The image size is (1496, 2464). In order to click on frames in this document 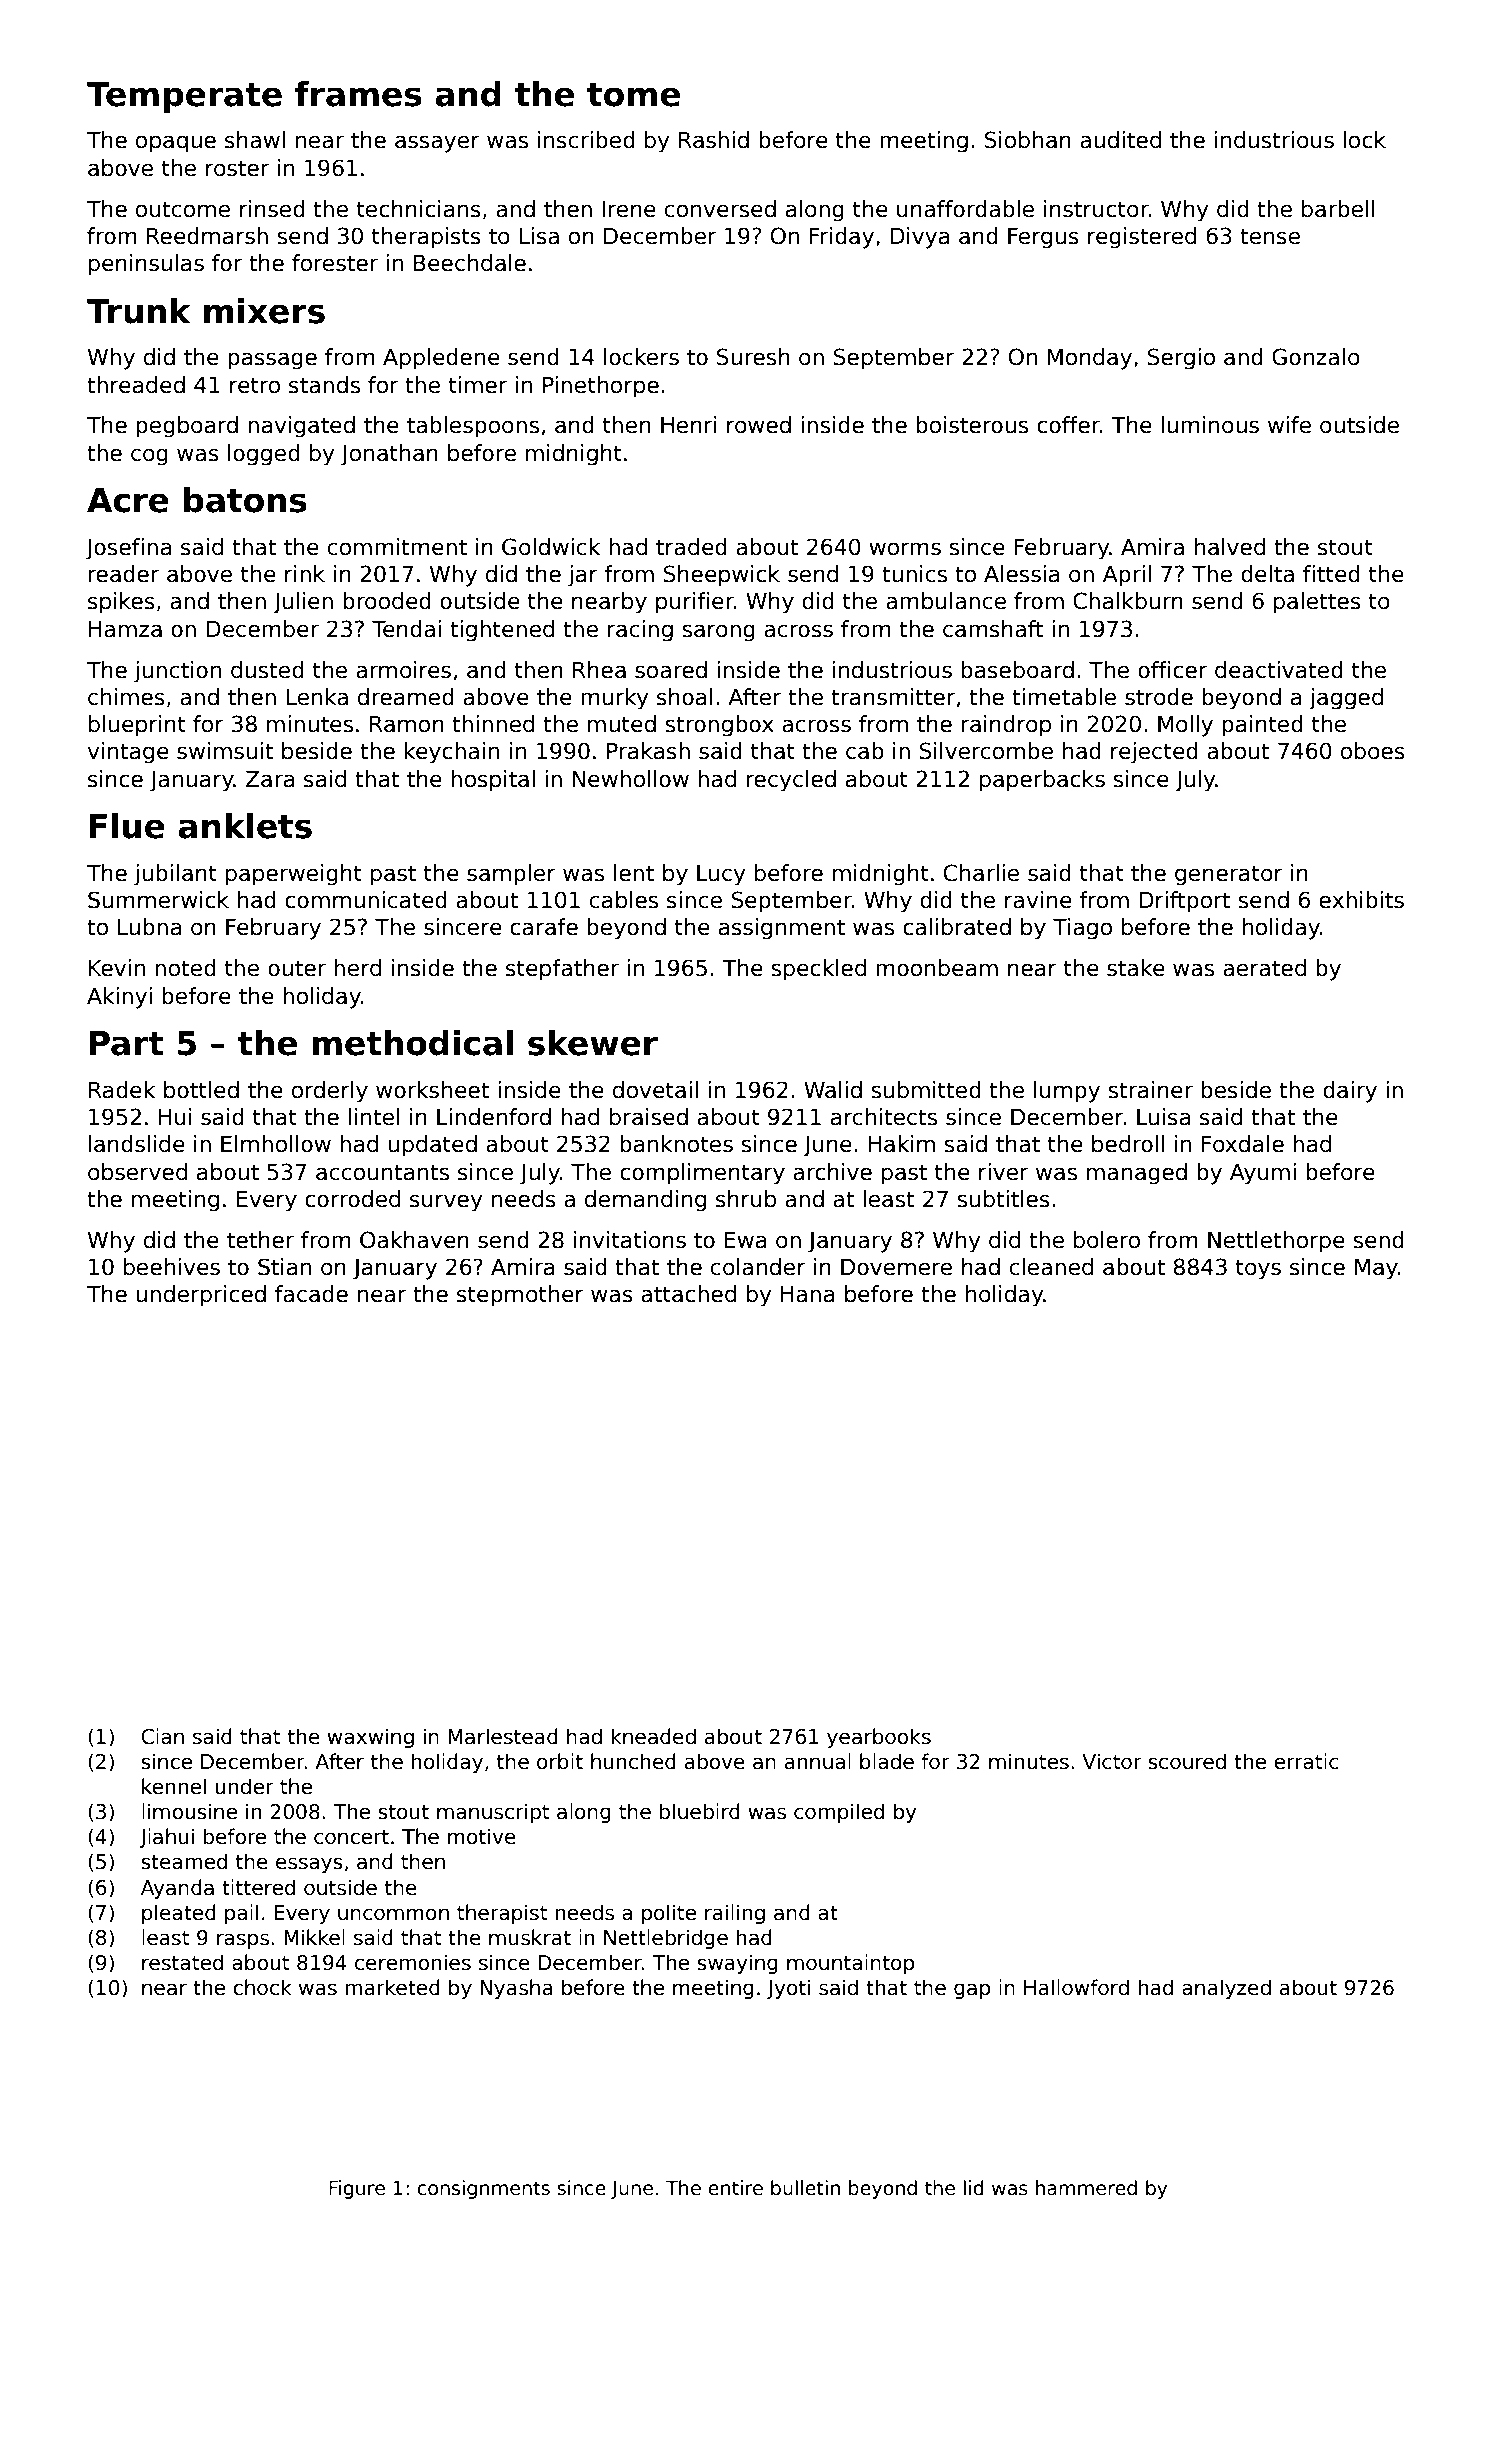, I will do `click(358, 94)`.
